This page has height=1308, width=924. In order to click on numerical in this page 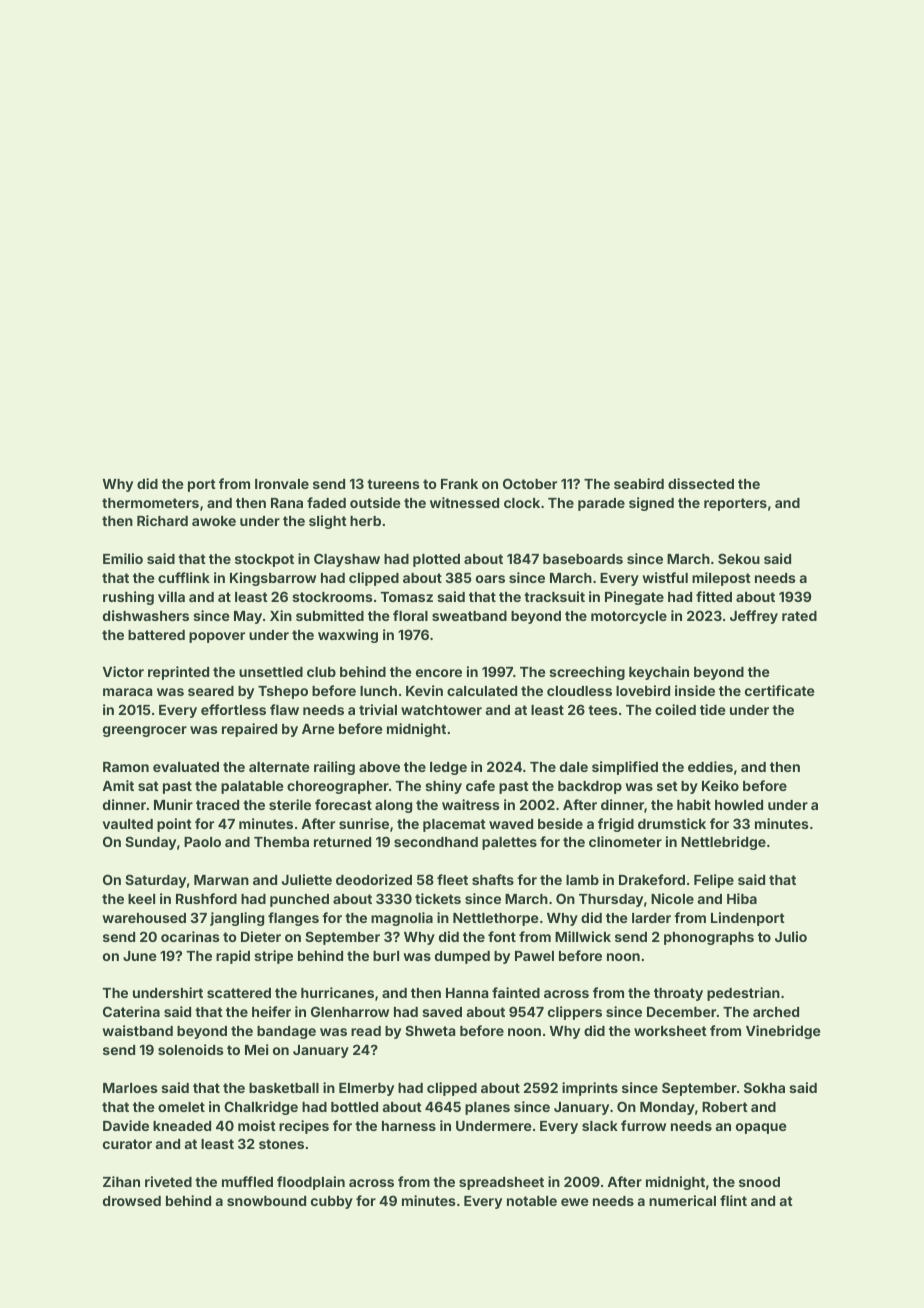, I will do `click(682, 1200)`.
